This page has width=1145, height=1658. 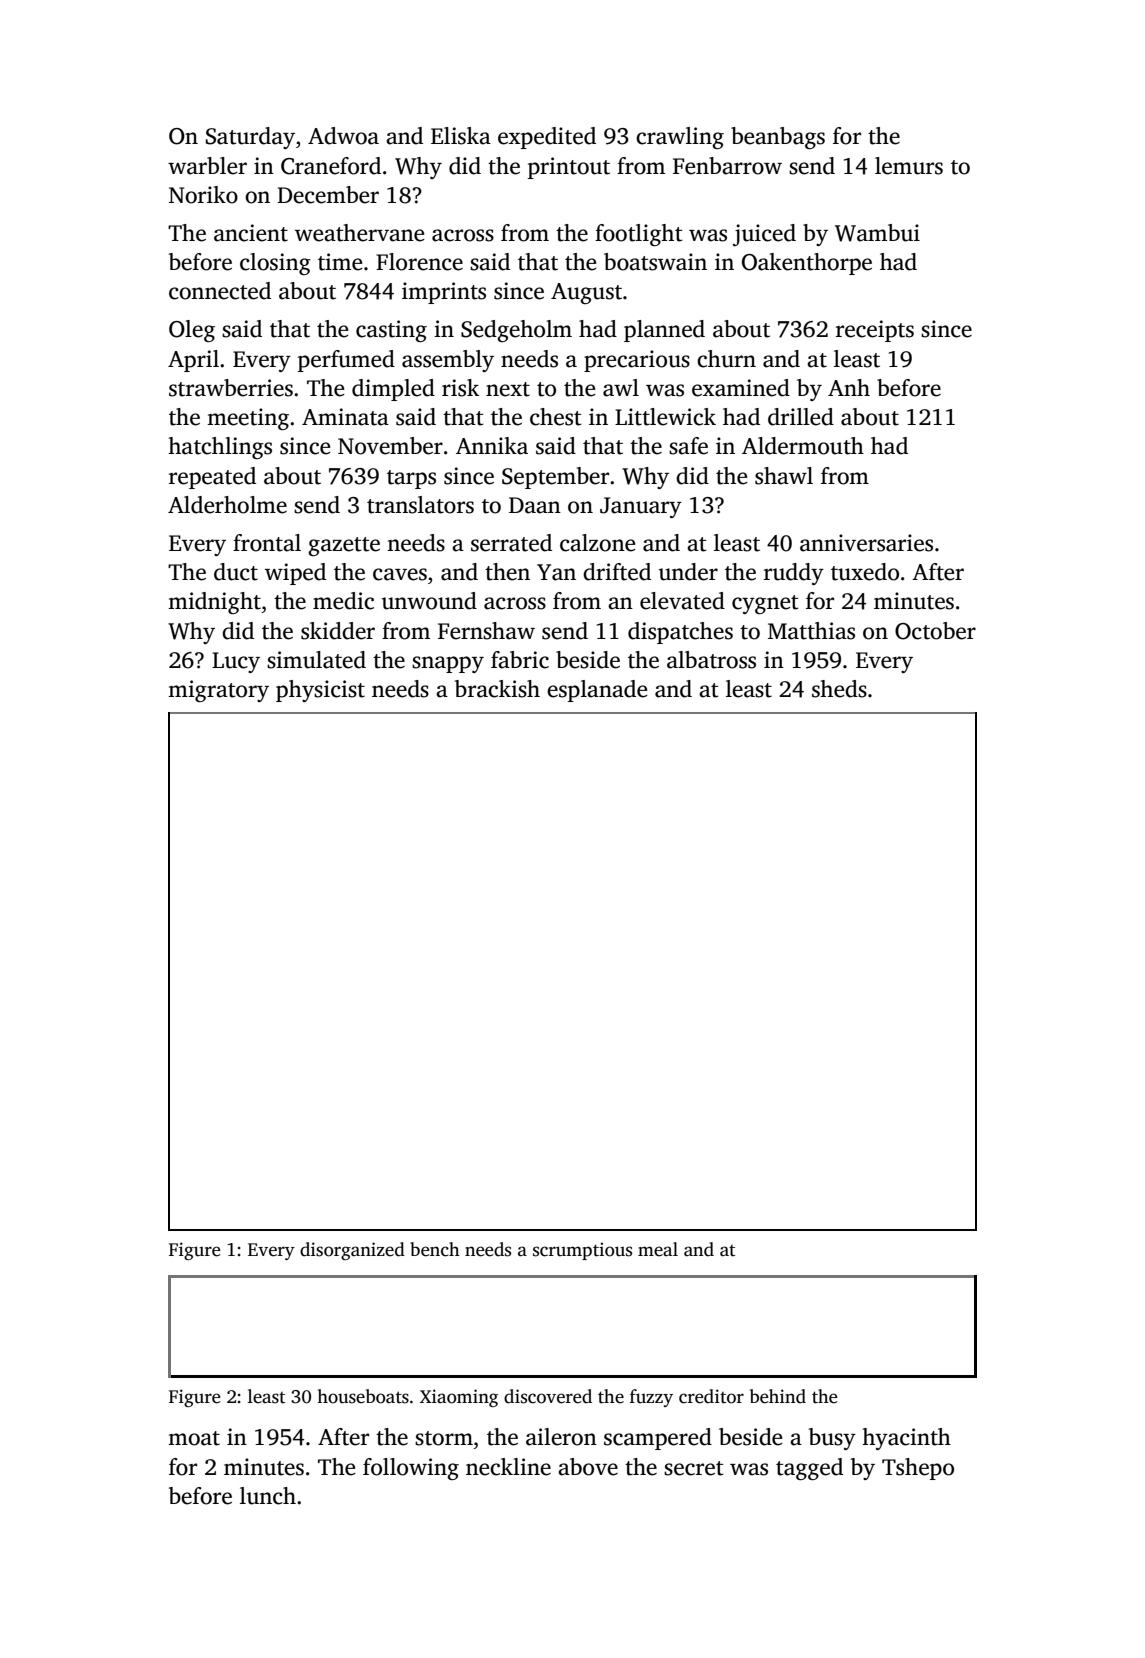 What do you see at coordinates (688, 446) in the page?
I see `safe` at bounding box center [688, 446].
